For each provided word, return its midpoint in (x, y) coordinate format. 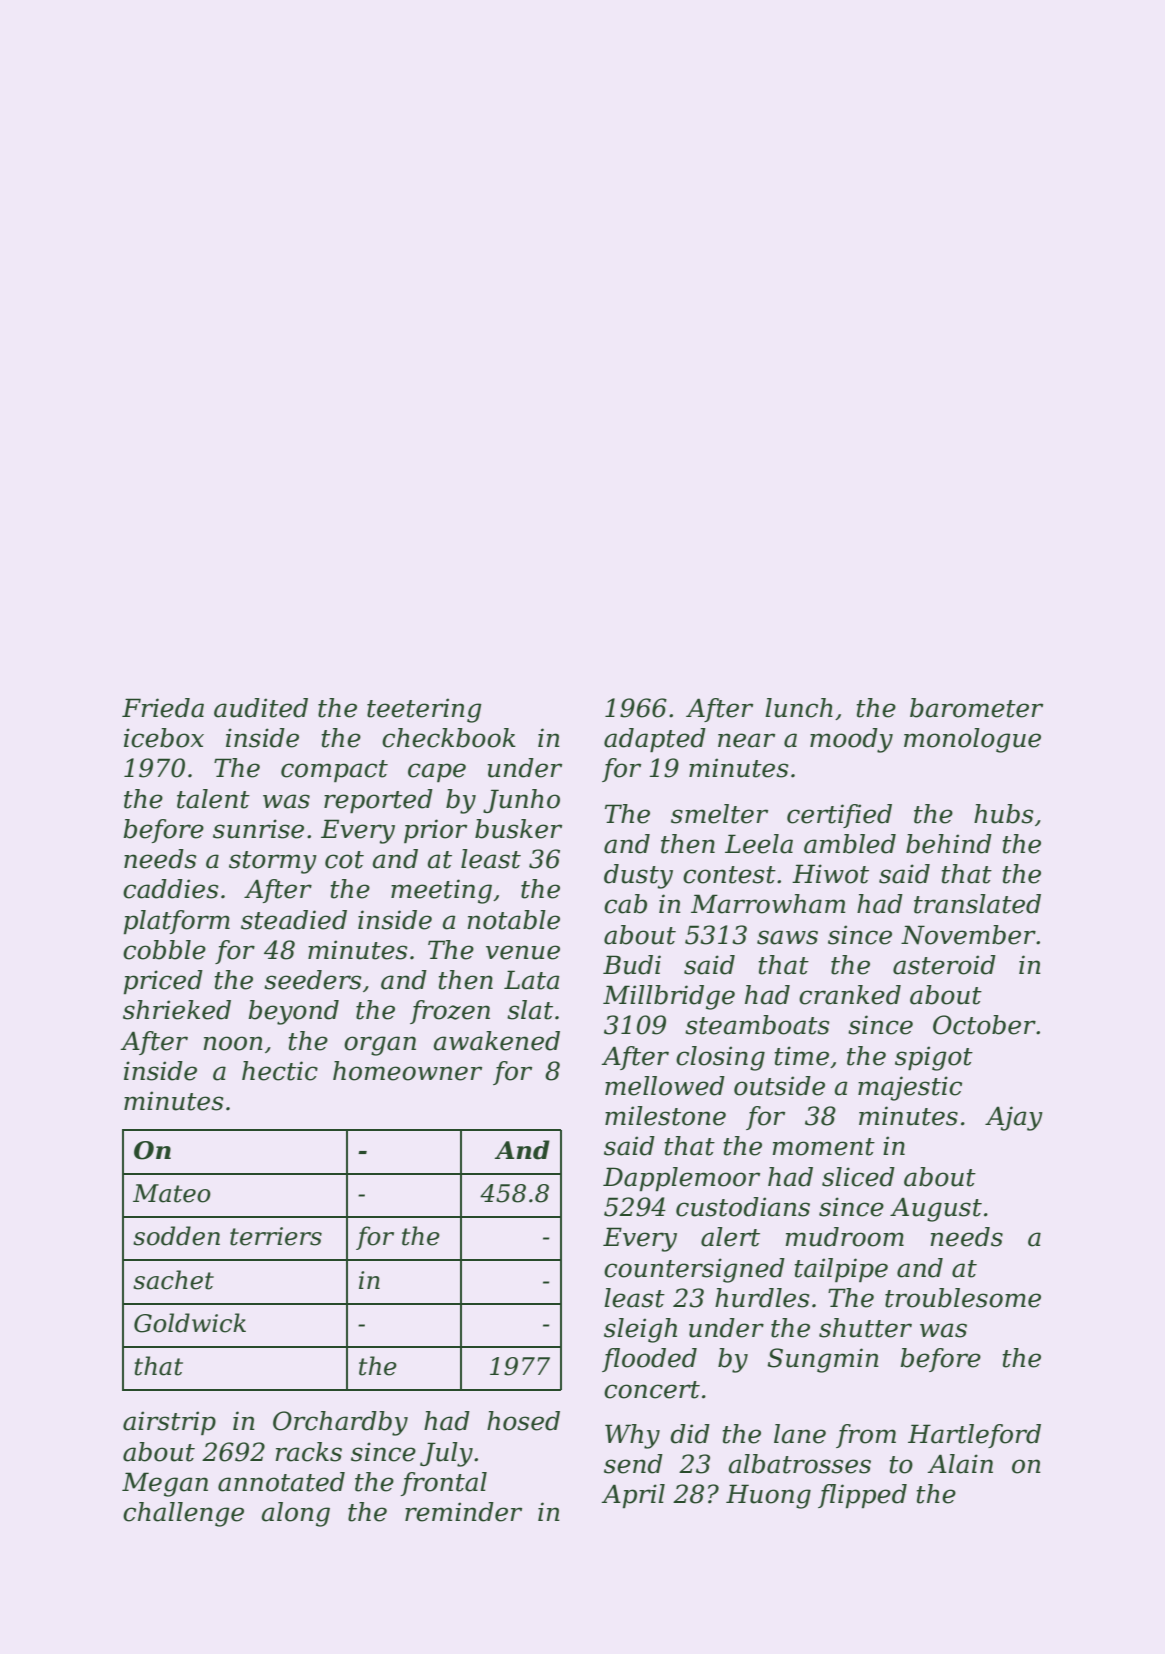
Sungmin (823, 1360)
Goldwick (190, 1323)
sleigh (640, 1330)
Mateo (172, 1193)
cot (344, 860)
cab (625, 904)
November (968, 935)
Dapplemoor (681, 1179)
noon (233, 1043)
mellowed (665, 1086)
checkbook (449, 738)
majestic (910, 1088)
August (936, 1209)
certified (839, 816)
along (296, 1514)
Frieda (163, 708)
